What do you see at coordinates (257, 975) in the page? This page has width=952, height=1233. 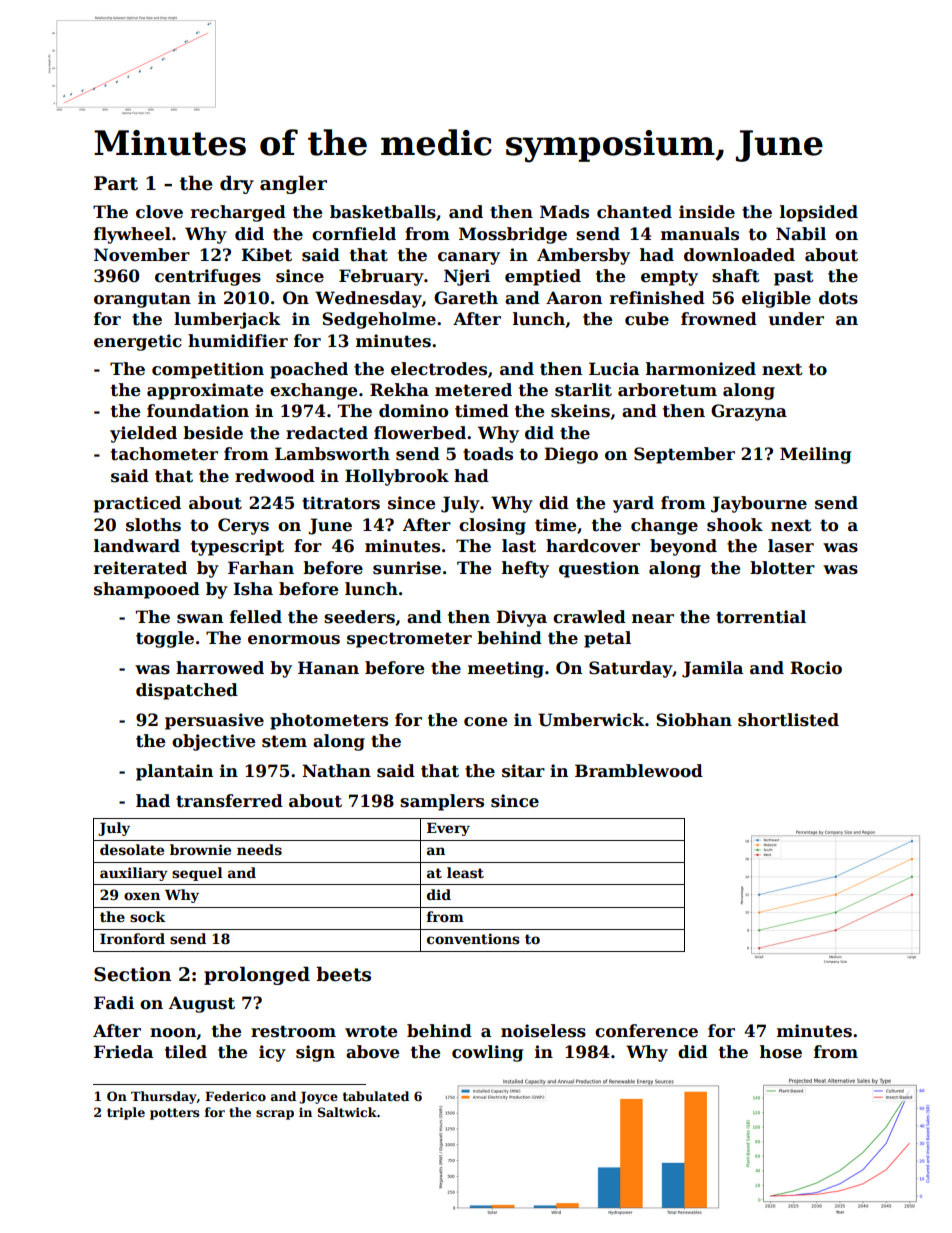 I see `prolonged` at bounding box center [257, 975].
